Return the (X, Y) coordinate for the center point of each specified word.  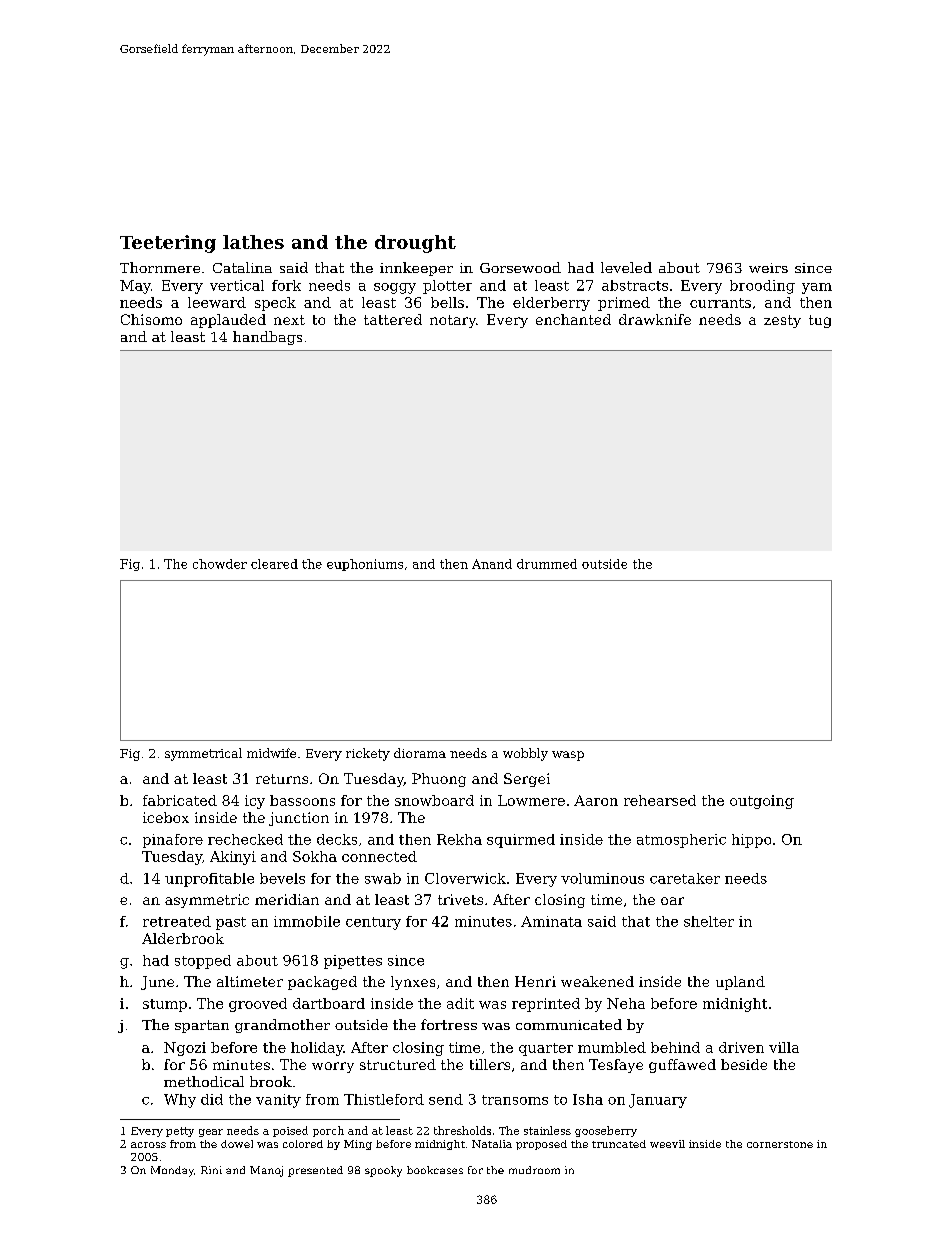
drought (415, 244)
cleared (274, 564)
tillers (490, 1064)
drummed (547, 564)
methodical (204, 1081)
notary (453, 321)
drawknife (655, 319)
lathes (253, 242)
